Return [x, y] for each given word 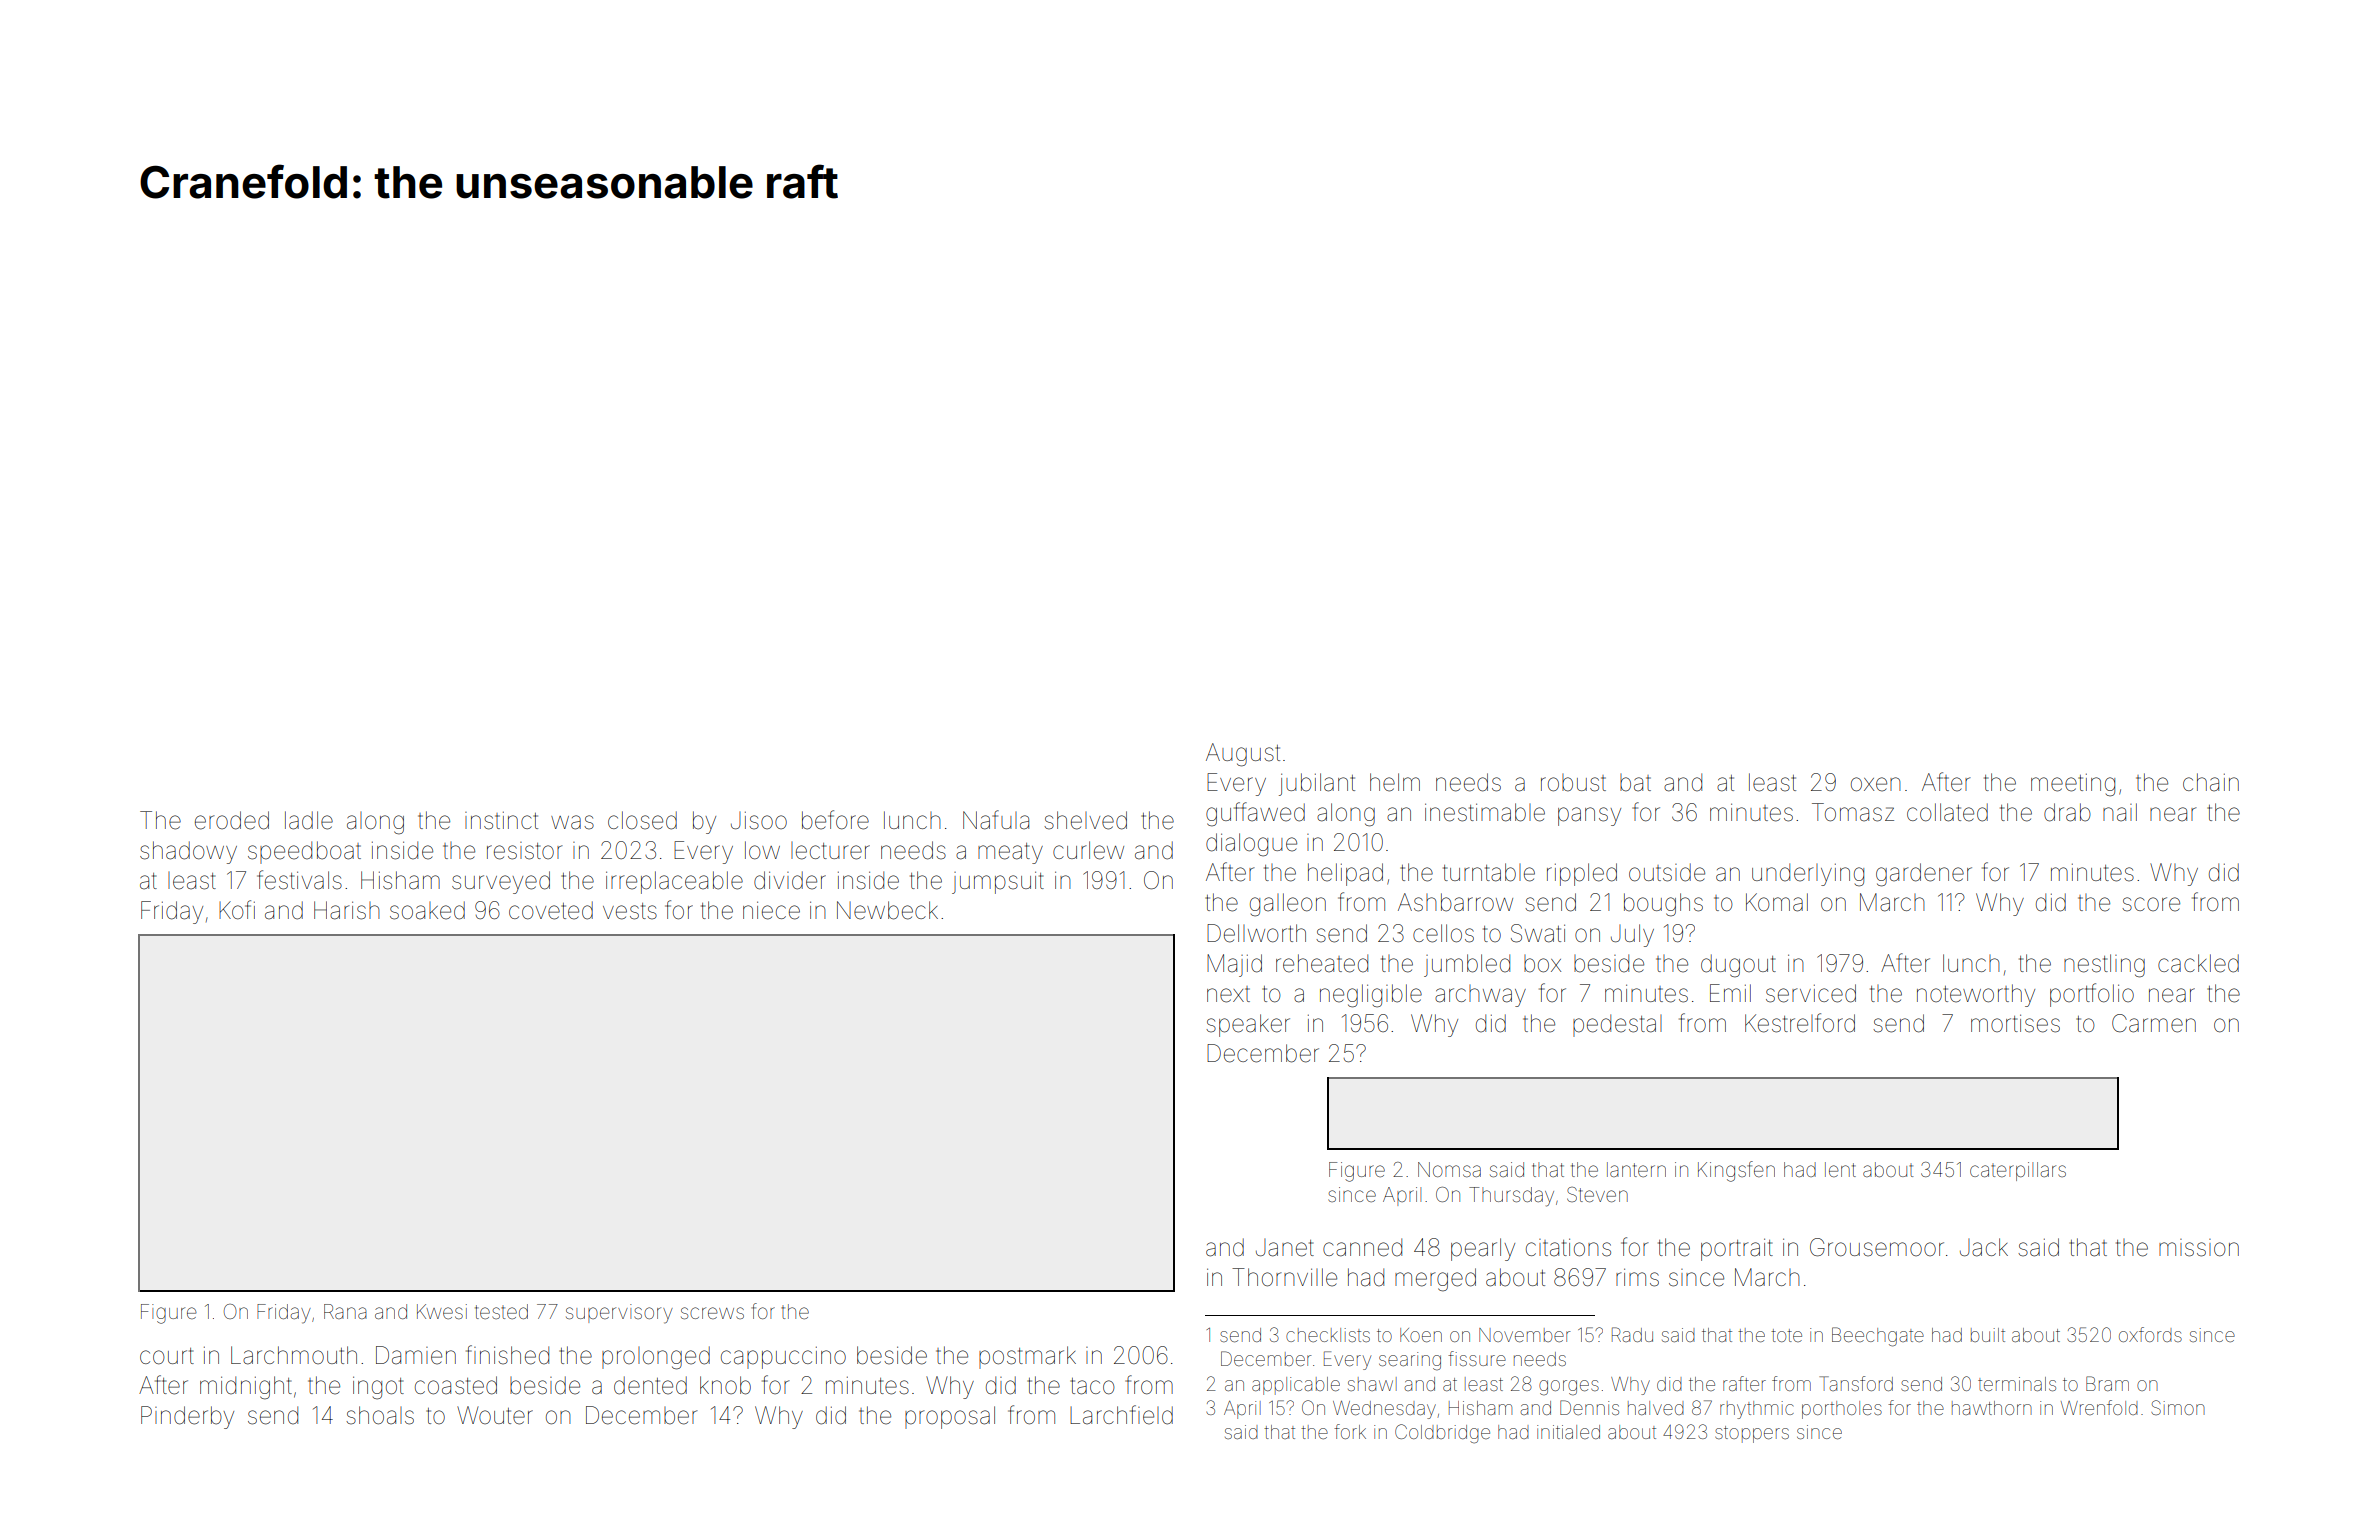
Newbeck [887, 910]
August [1243, 755]
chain [2211, 782]
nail [2120, 812]
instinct [501, 821]
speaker [1248, 1025]
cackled [2198, 963]
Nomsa [1449, 1169]
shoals [380, 1415]
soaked [427, 910]
